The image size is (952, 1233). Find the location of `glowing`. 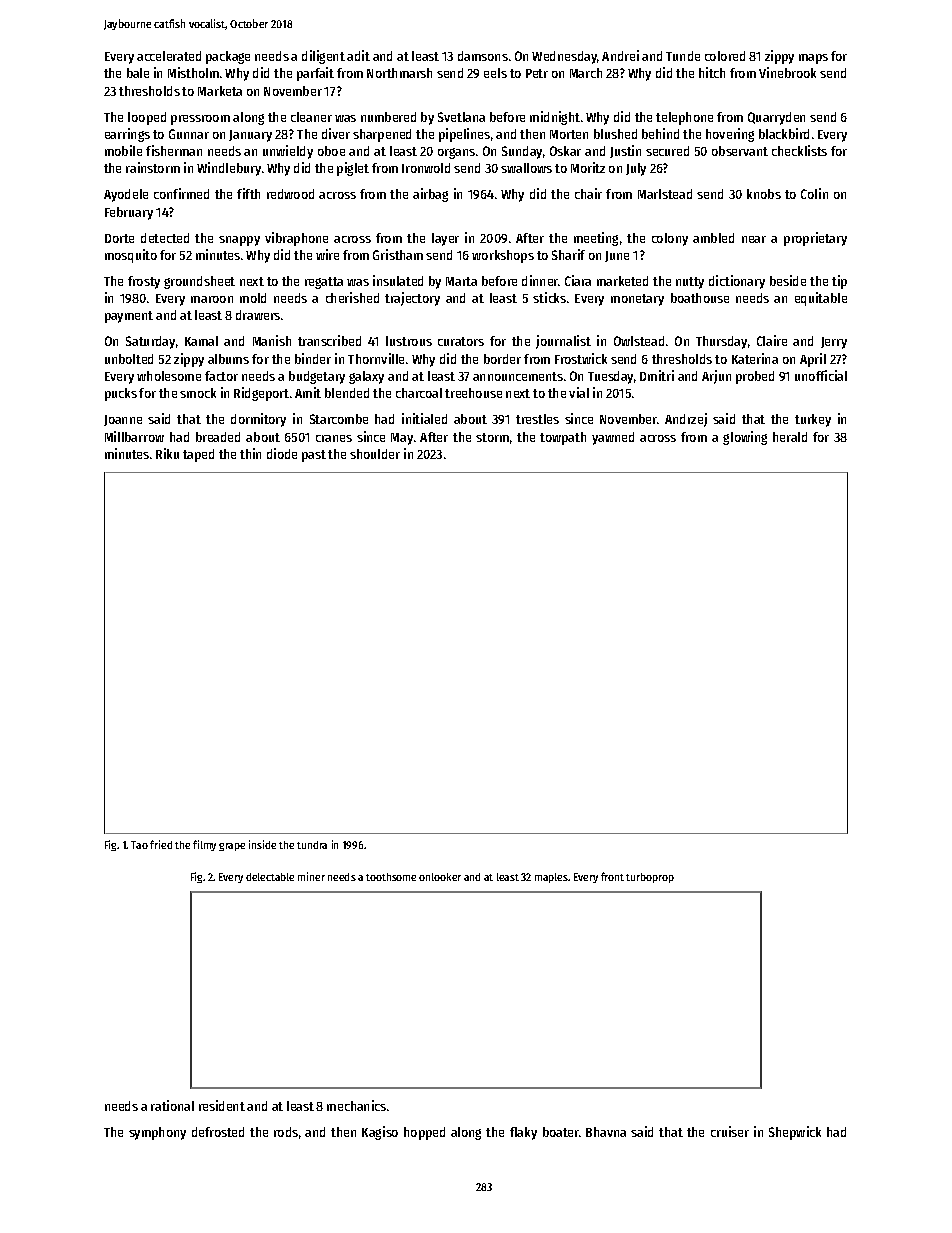

glowing is located at coordinates (745, 438).
